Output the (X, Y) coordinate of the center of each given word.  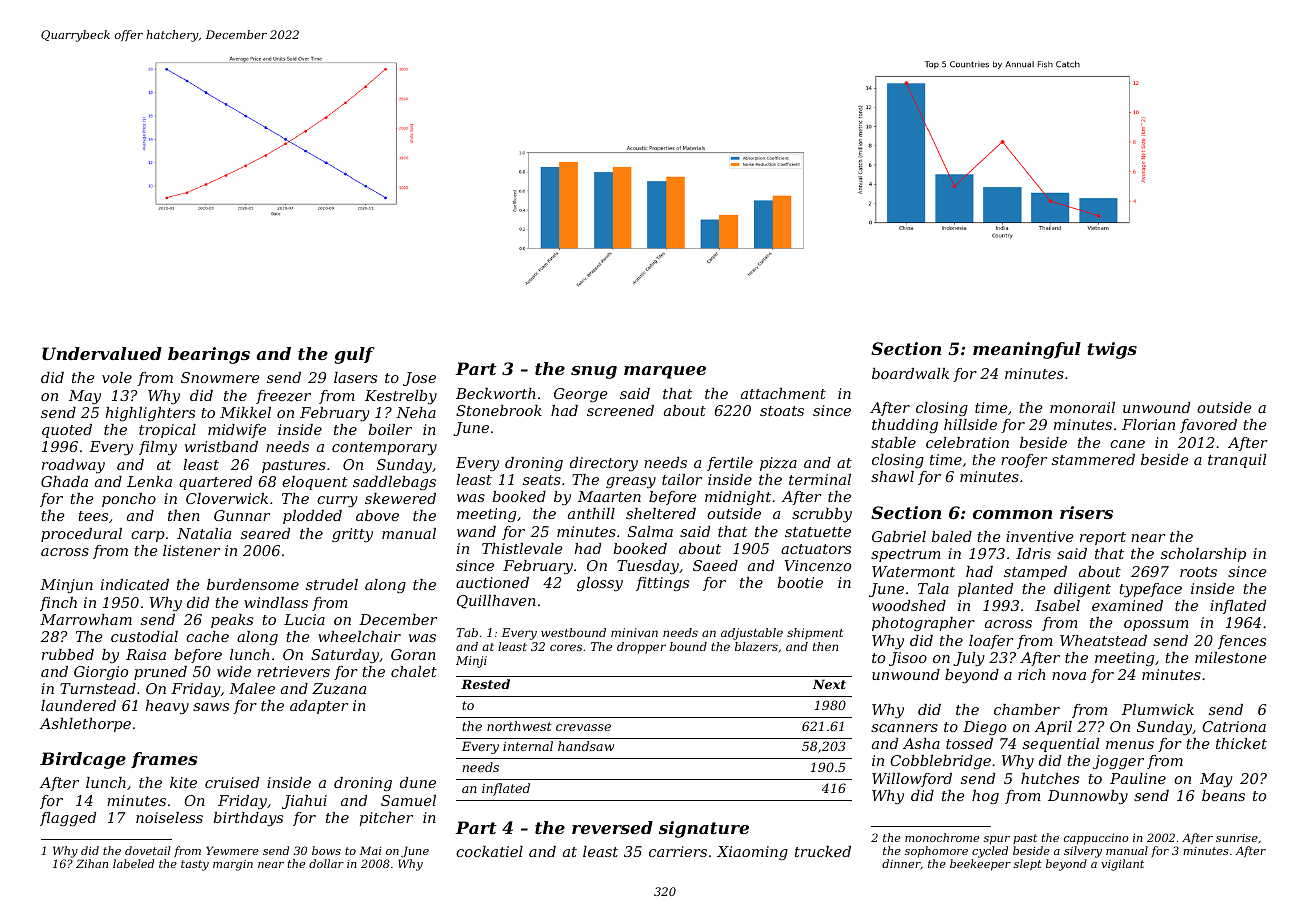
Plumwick (1158, 709)
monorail (1082, 407)
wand (476, 531)
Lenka (149, 481)
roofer (1024, 461)
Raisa (146, 654)
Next (829, 684)
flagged (68, 819)
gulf (355, 355)
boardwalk (910, 373)
